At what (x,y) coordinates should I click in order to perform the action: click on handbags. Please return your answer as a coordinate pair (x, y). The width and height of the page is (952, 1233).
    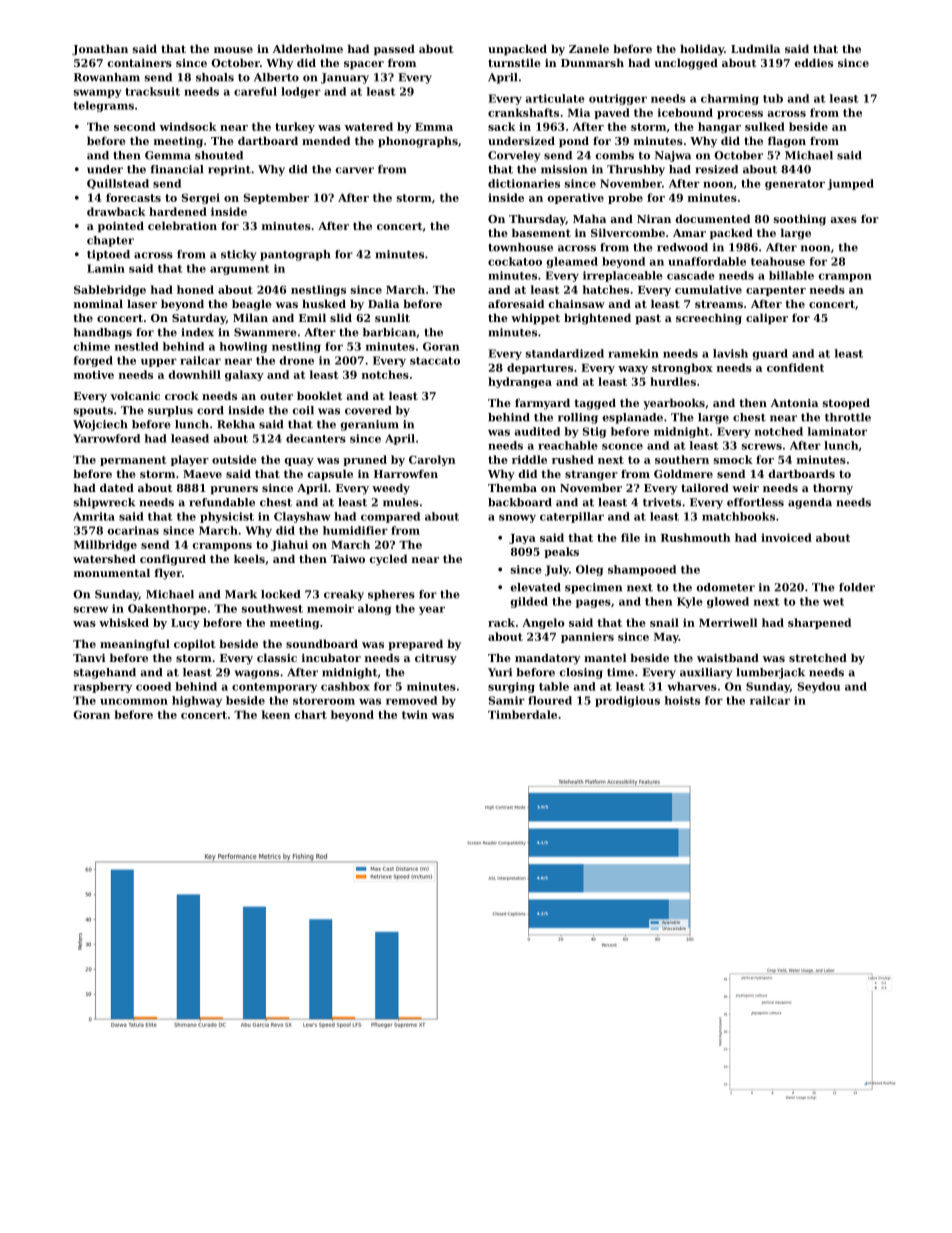
    Looking at the image, I should click on (102, 333).
